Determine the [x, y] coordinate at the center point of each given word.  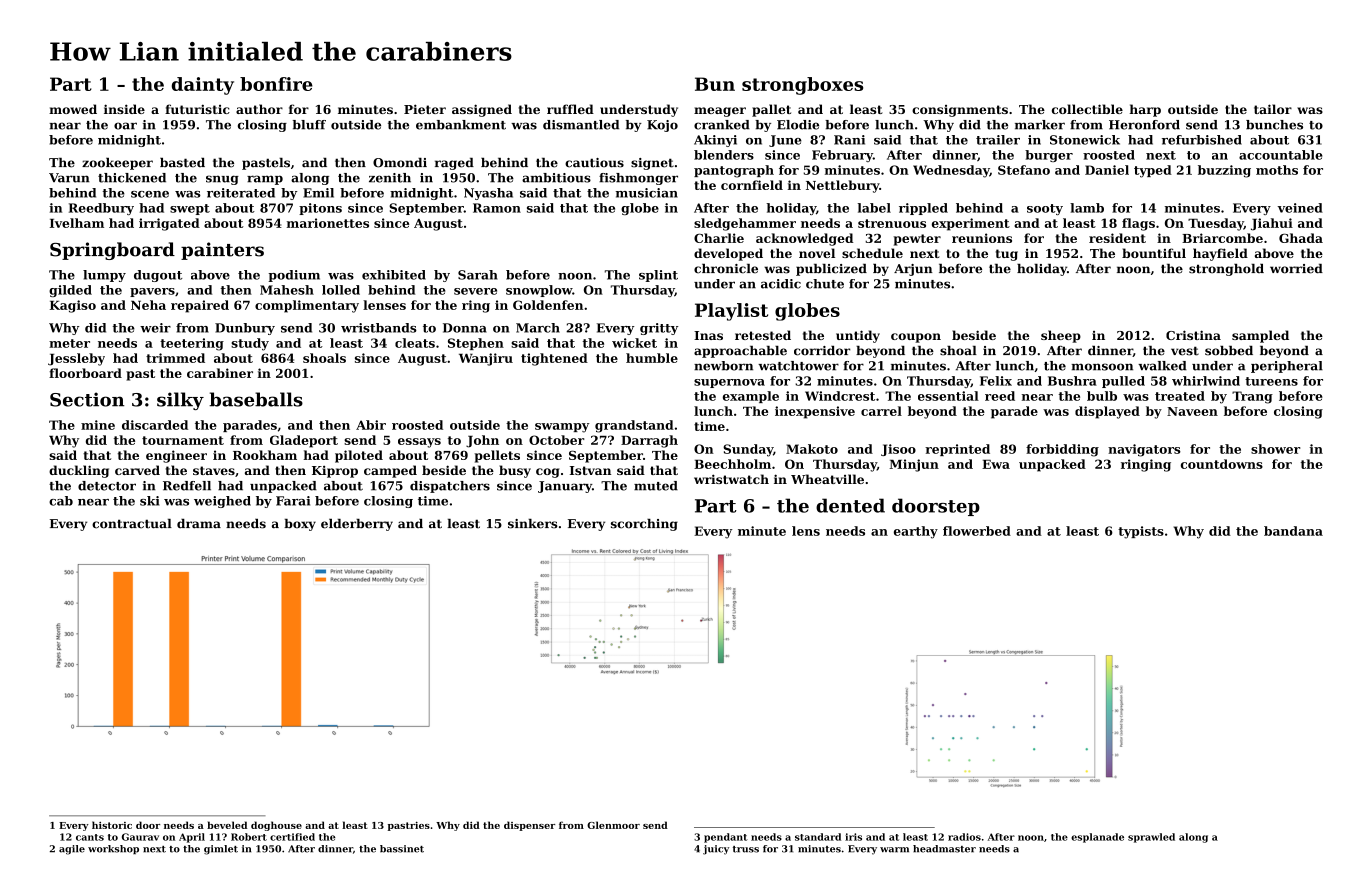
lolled [341, 290]
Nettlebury [842, 186]
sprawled [1151, 838]
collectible [1087, 109]
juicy [716, 850]
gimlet [221, 850]
